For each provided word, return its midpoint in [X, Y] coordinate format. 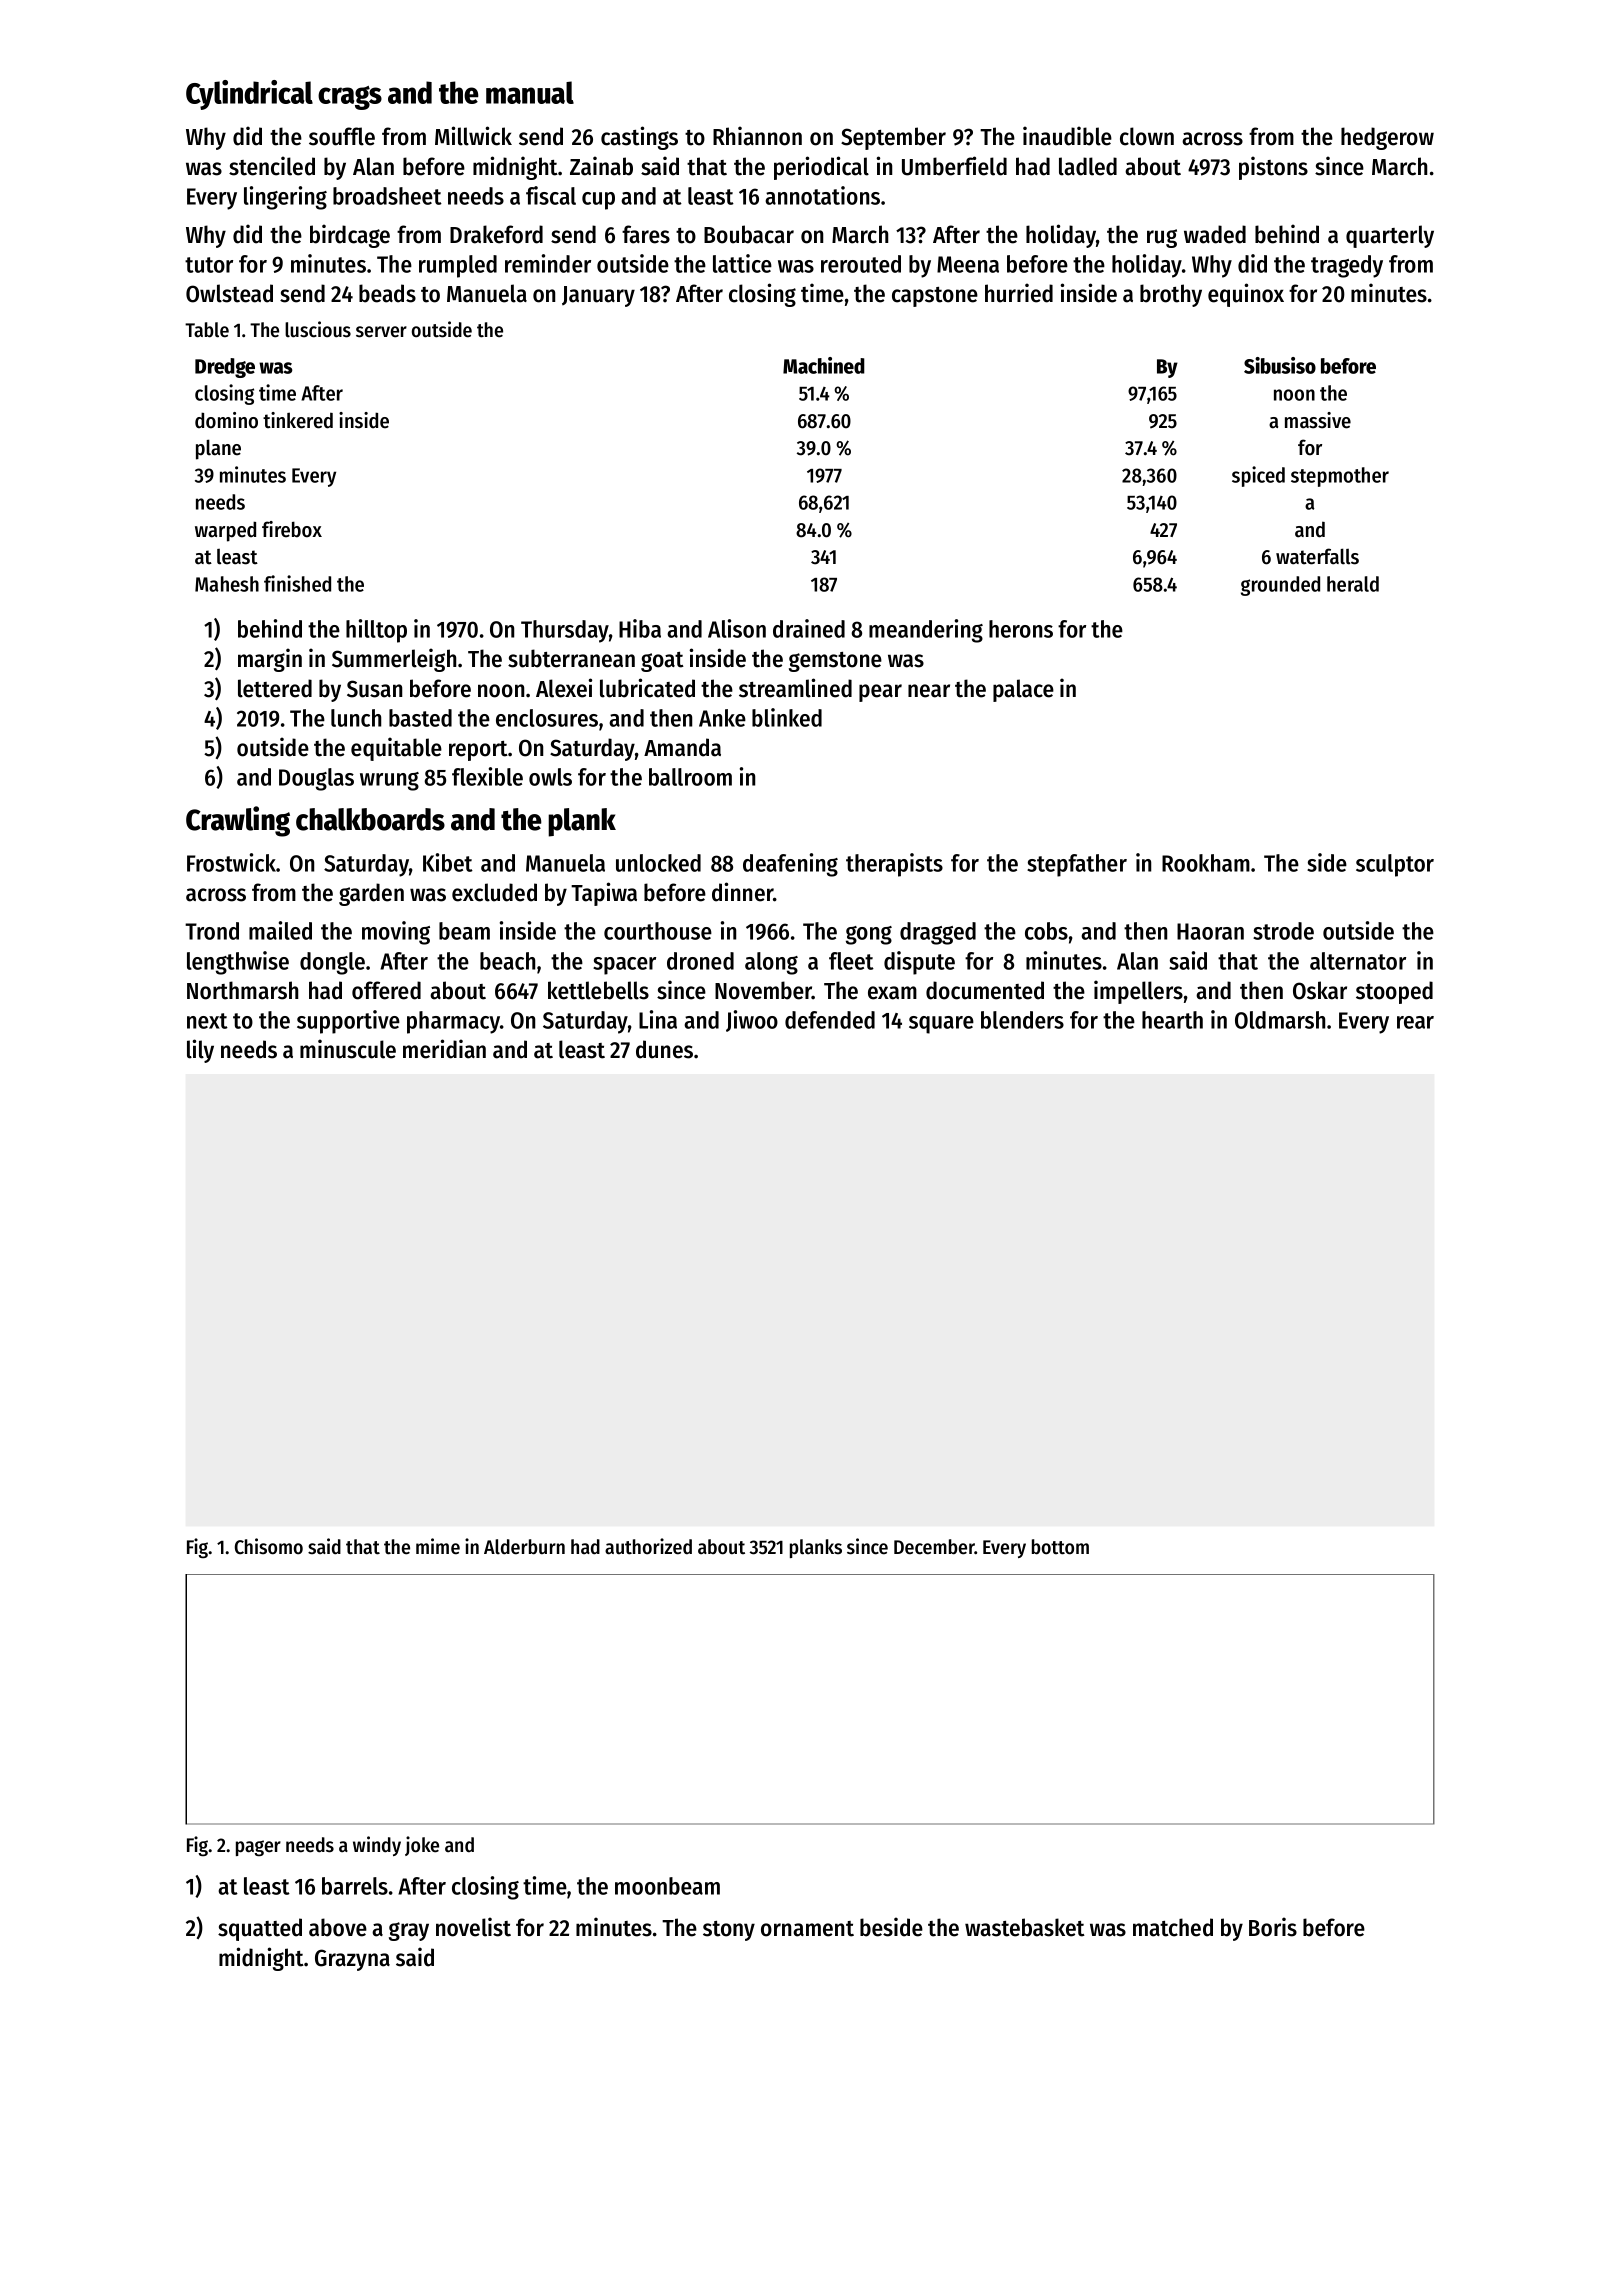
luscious [318, 329]
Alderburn [524, 1547]
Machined [824, 365]
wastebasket [1025, 1927]
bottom [1060, 1547]
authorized [648, 1546]
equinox [1246, 295]
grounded [1280, 586]
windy [377, 1846]
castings [639, 138]
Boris [1273, 1927]
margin [270, 660]
